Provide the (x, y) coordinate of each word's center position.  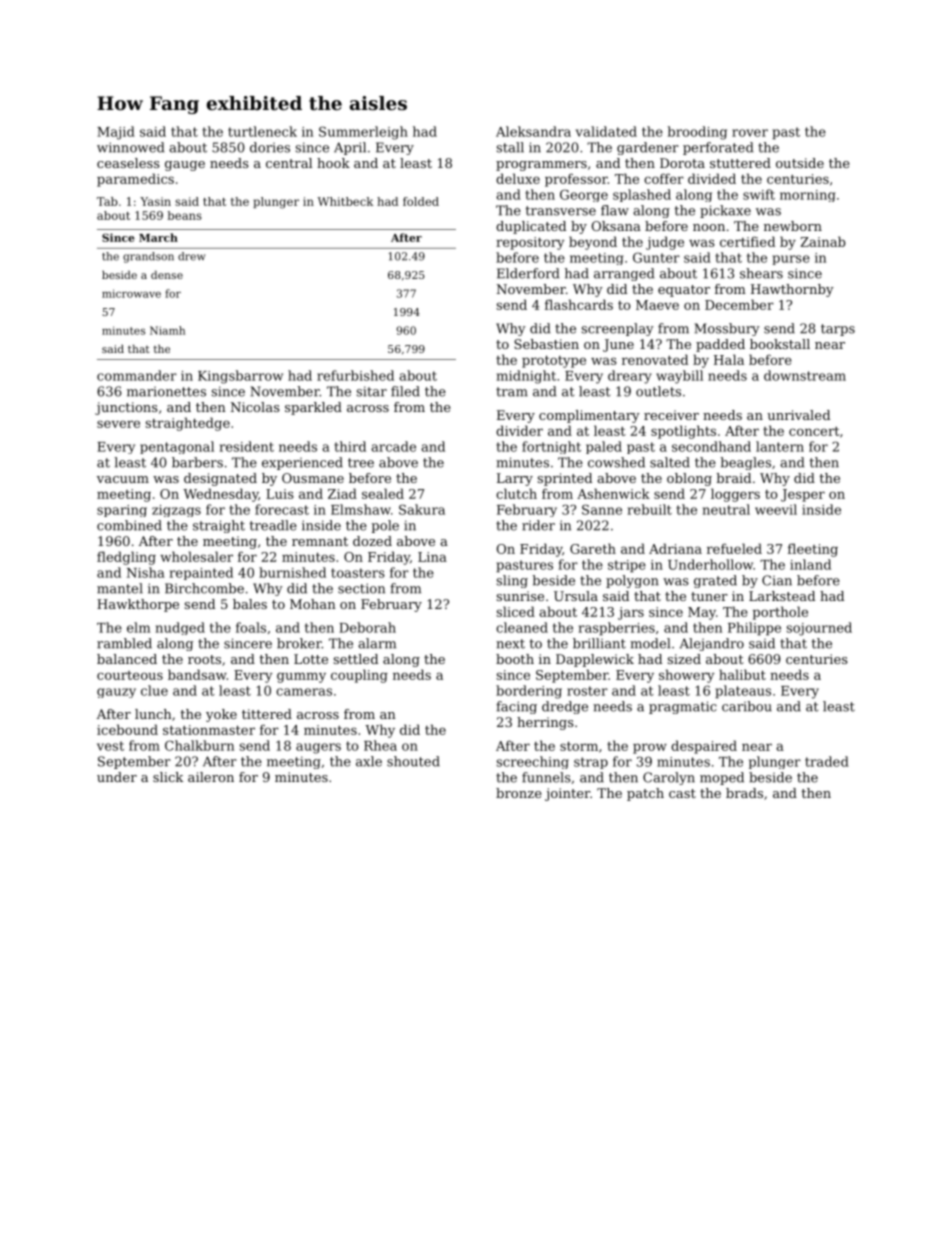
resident (247, 446)
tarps (838, 330)
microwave (131, 293)
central (289, 163)
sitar (372, 391)
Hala (729, 359)
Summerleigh (363, 133)
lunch (153, 714)
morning (807, 196)
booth (515, 659)
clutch (516, 493)
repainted (201, 573)
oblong (689, 479)
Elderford (528, 273)
